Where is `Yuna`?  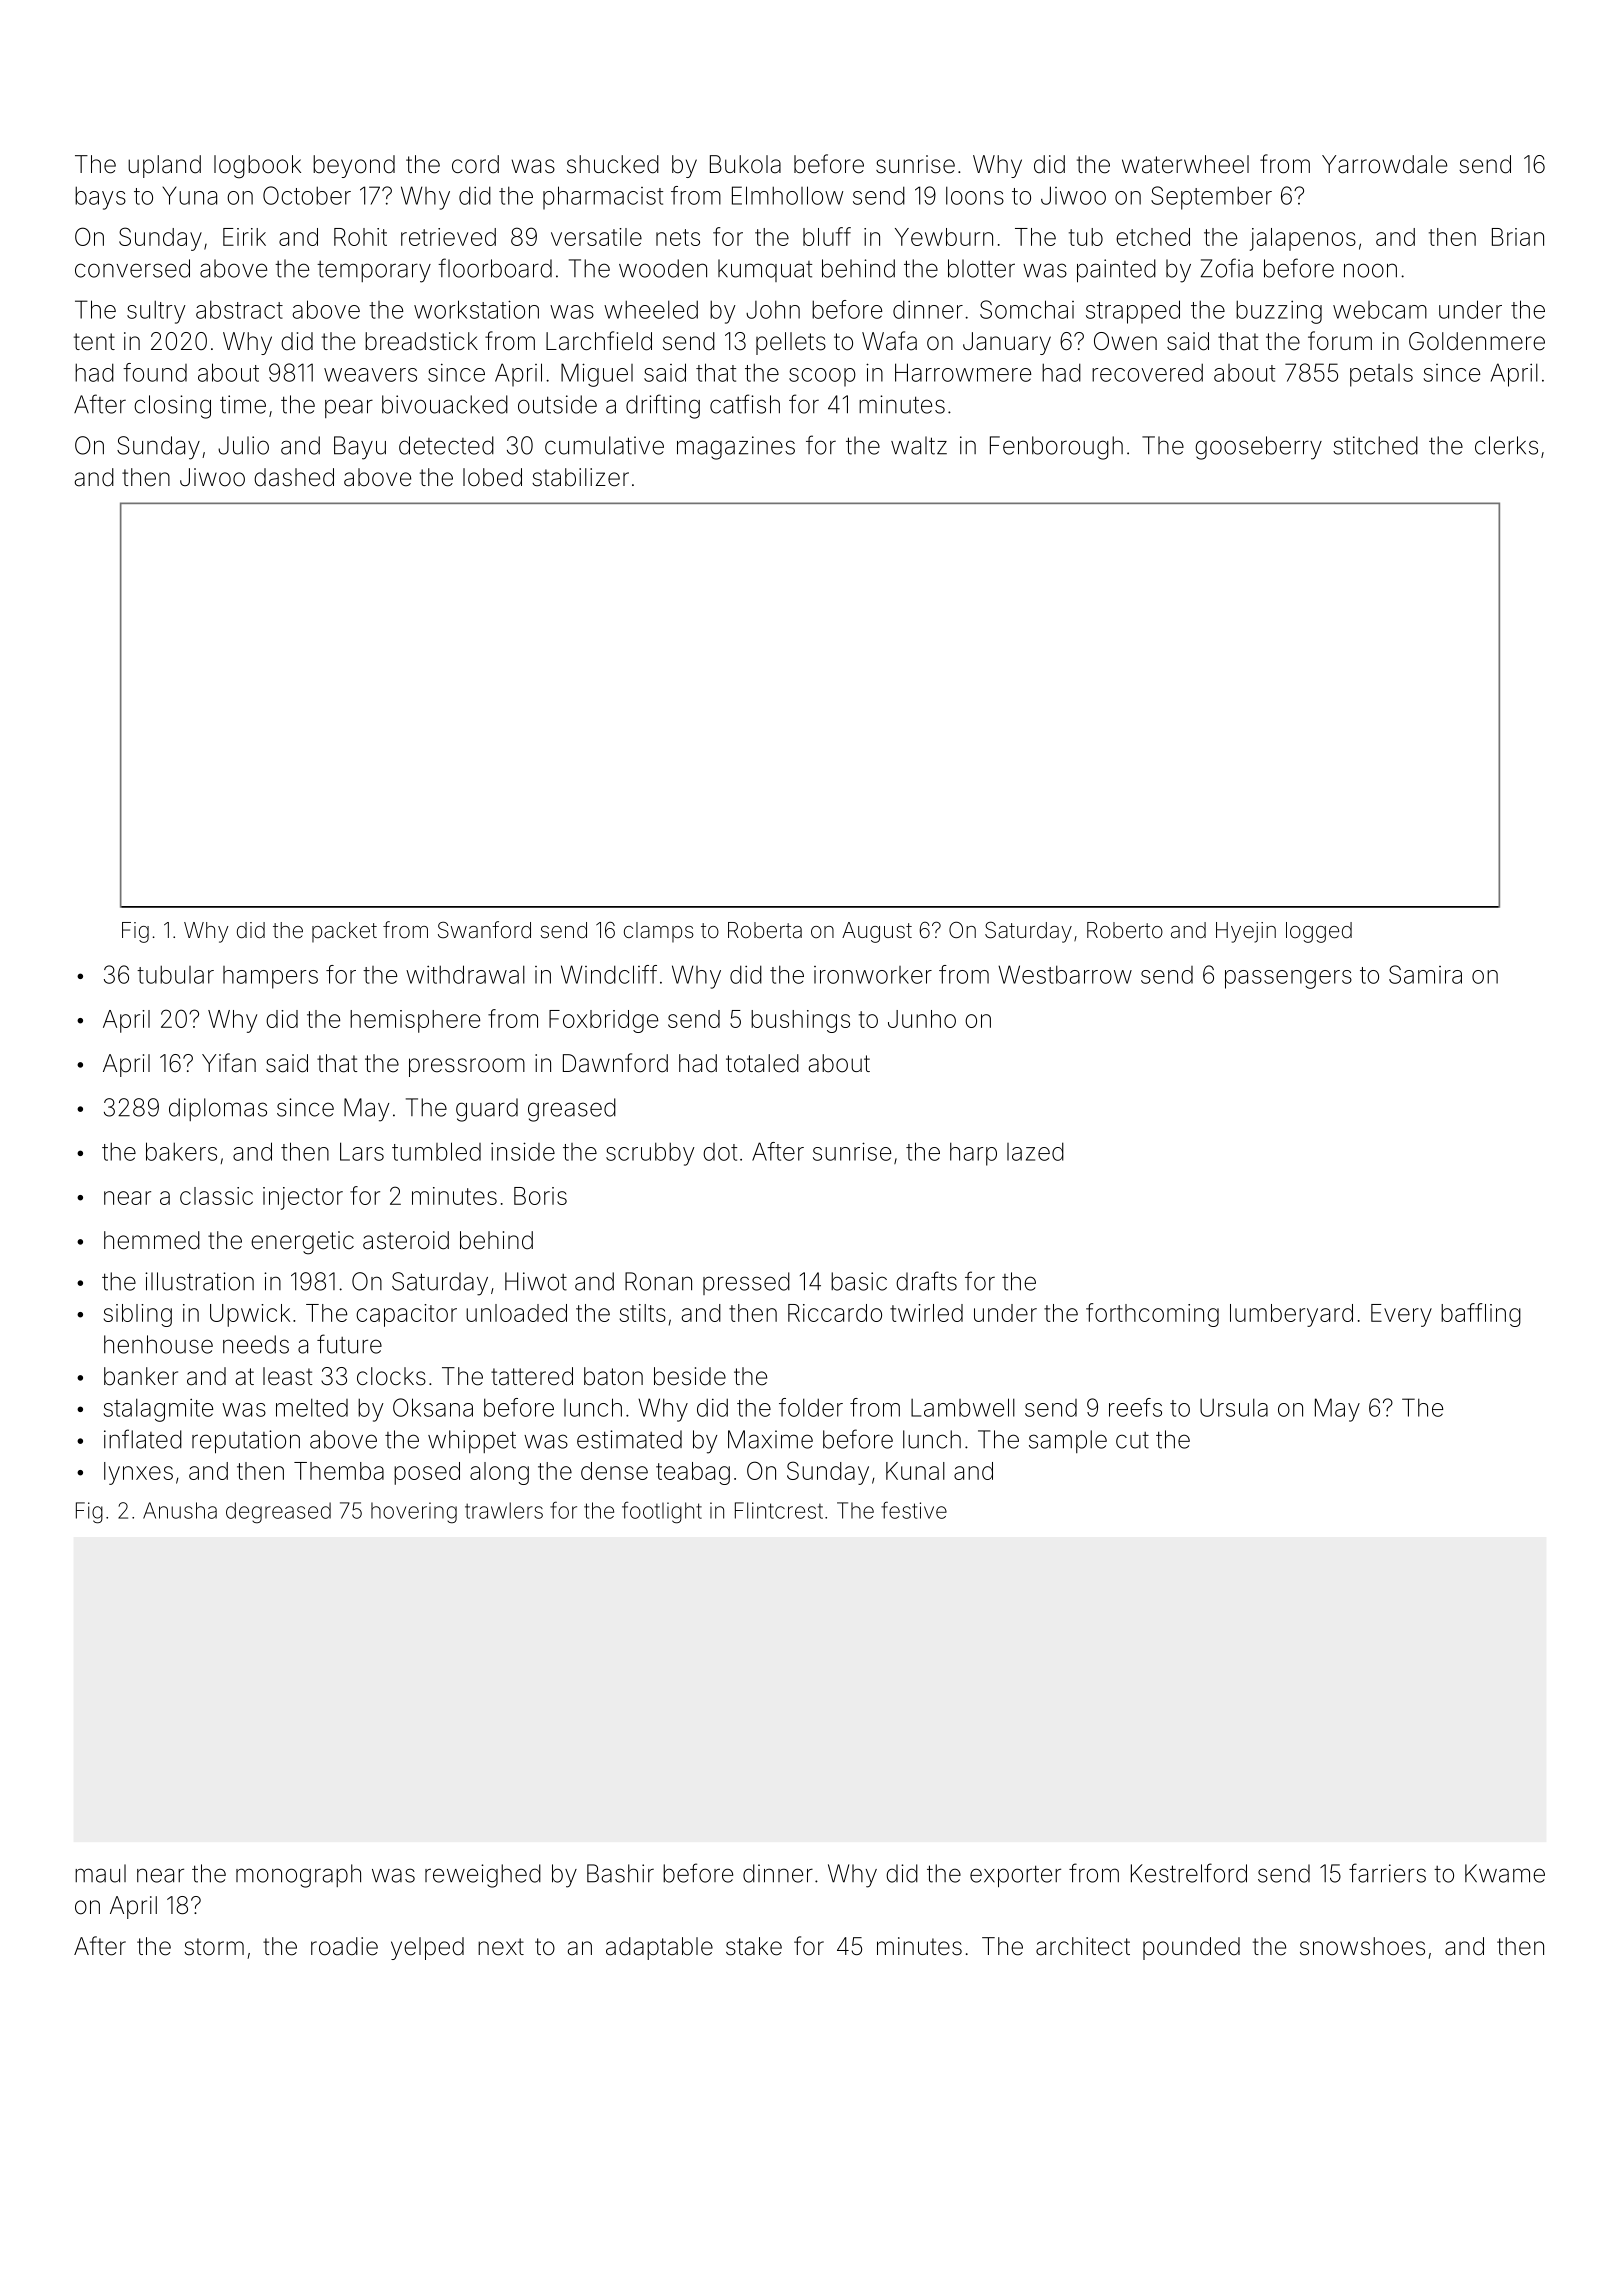 Yuna is located at coordinates (190, 196).
